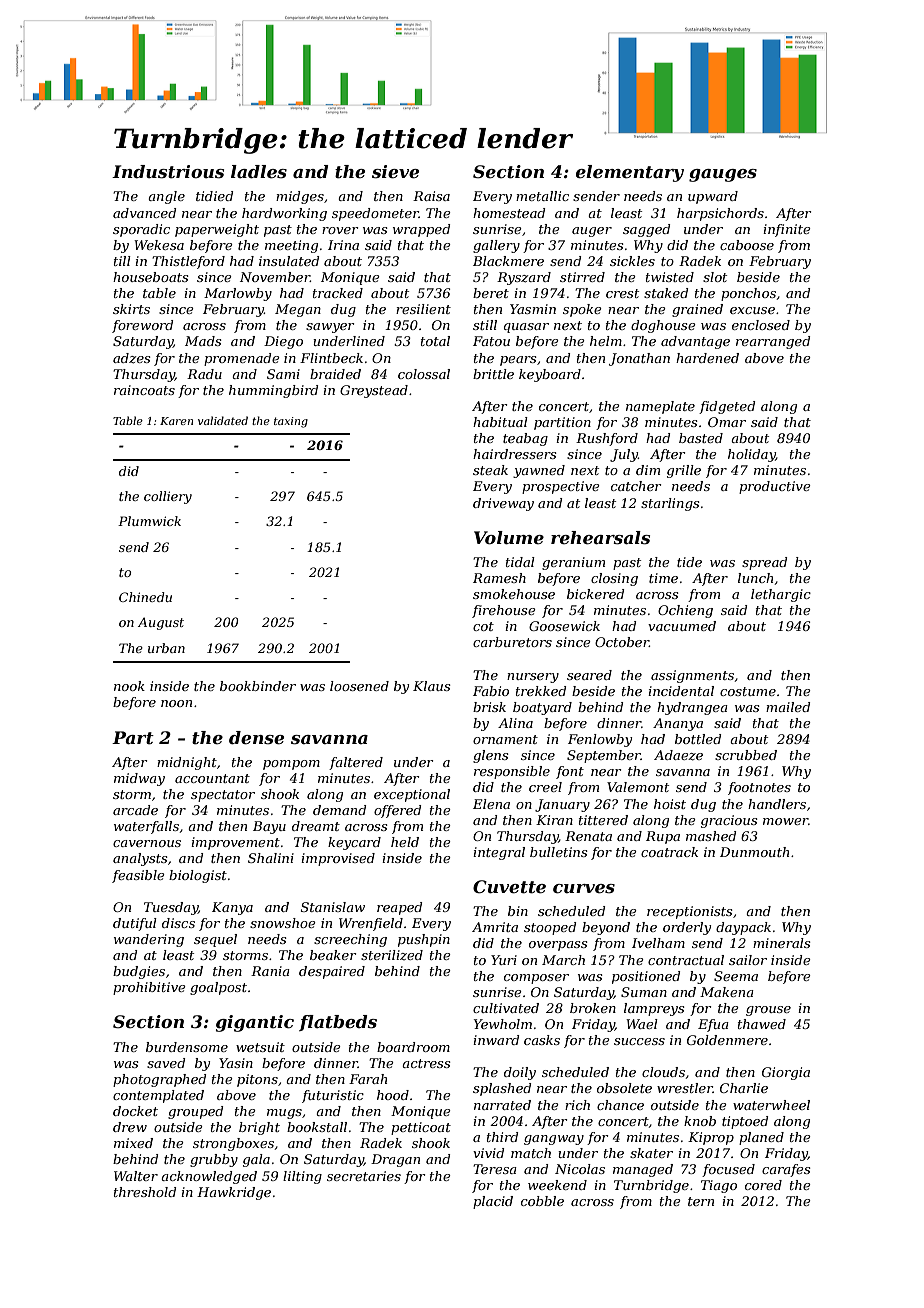 The image size is (924, 1308). Describe the element at coordinates (539, 471) in the screenshot. I see `yawned` at that location.
